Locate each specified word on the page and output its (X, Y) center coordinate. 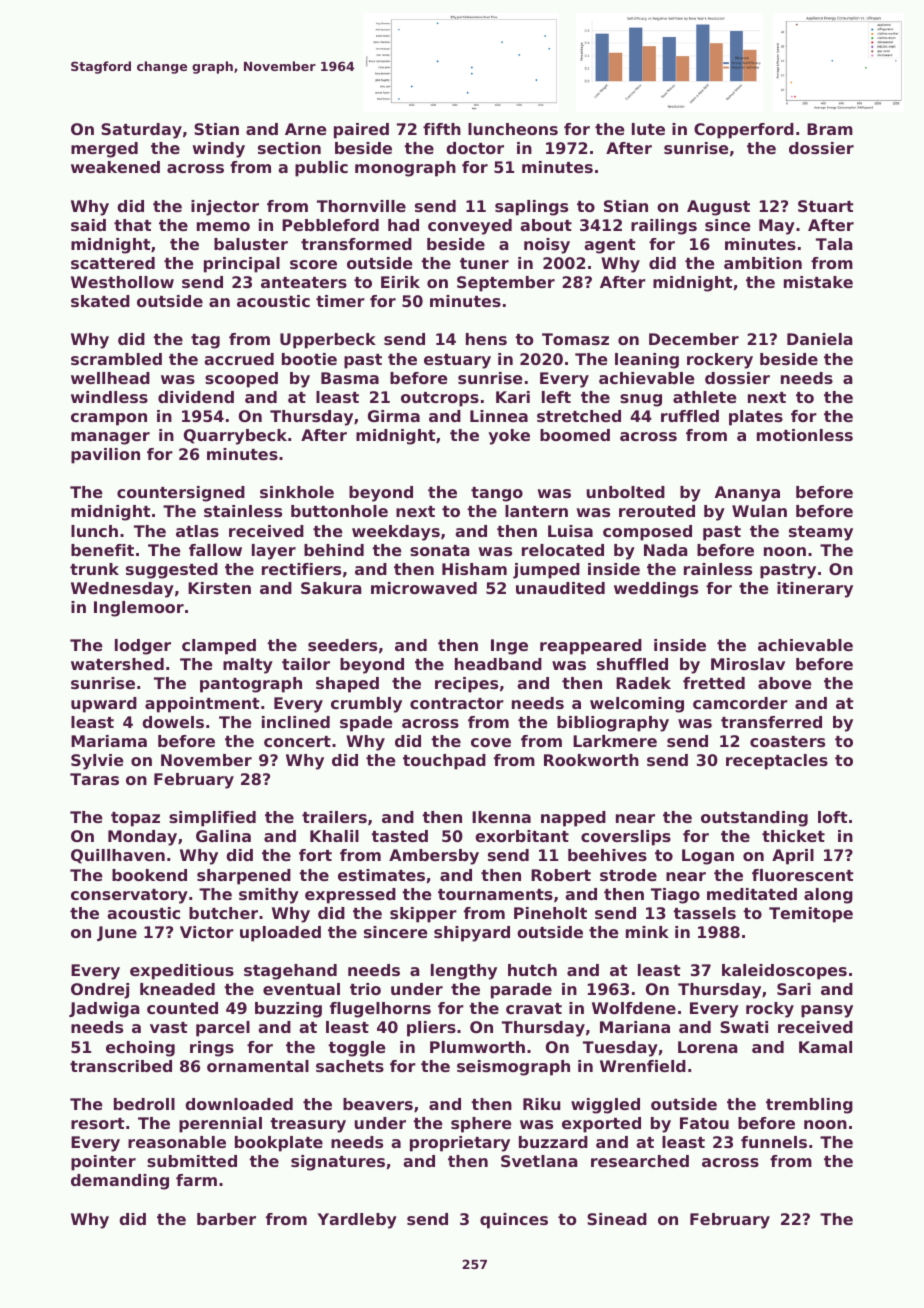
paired (361, 131)
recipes (466, 685)
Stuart (825, 206)
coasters (787, 741)
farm (196, 1180)
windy (219, 150)
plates (756, 418)
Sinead (617, 1219)
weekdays (396, 533)
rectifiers (301, 569)
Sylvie (97, 762)
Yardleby (357, 1221)
